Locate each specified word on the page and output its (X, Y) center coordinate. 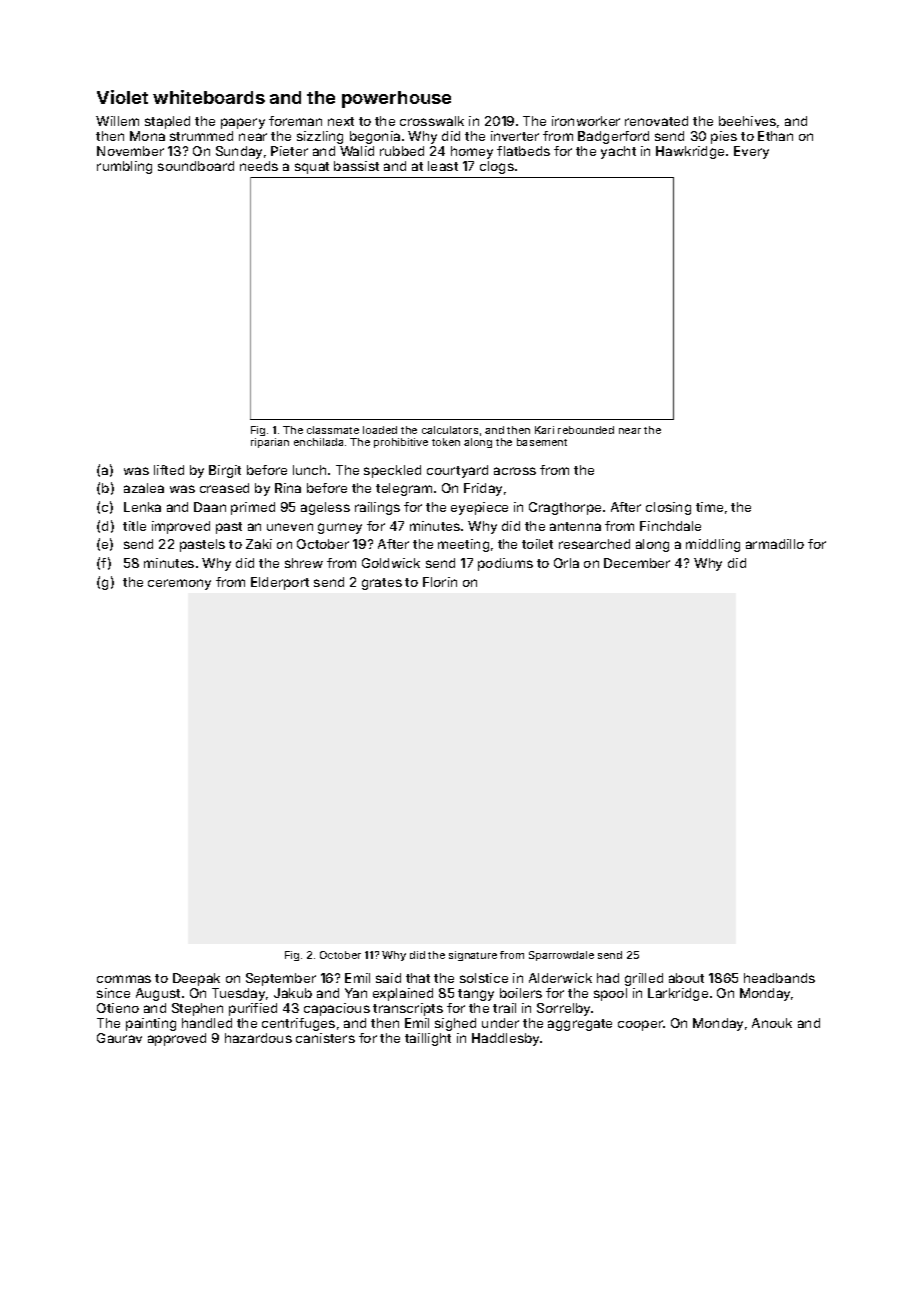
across (515, 471)
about (686, 978)
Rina (288, 488)
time (709, 507)
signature (473, 956)
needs (259, 166)
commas (124, 979)
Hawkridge (690, 152)
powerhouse (396, 99)
